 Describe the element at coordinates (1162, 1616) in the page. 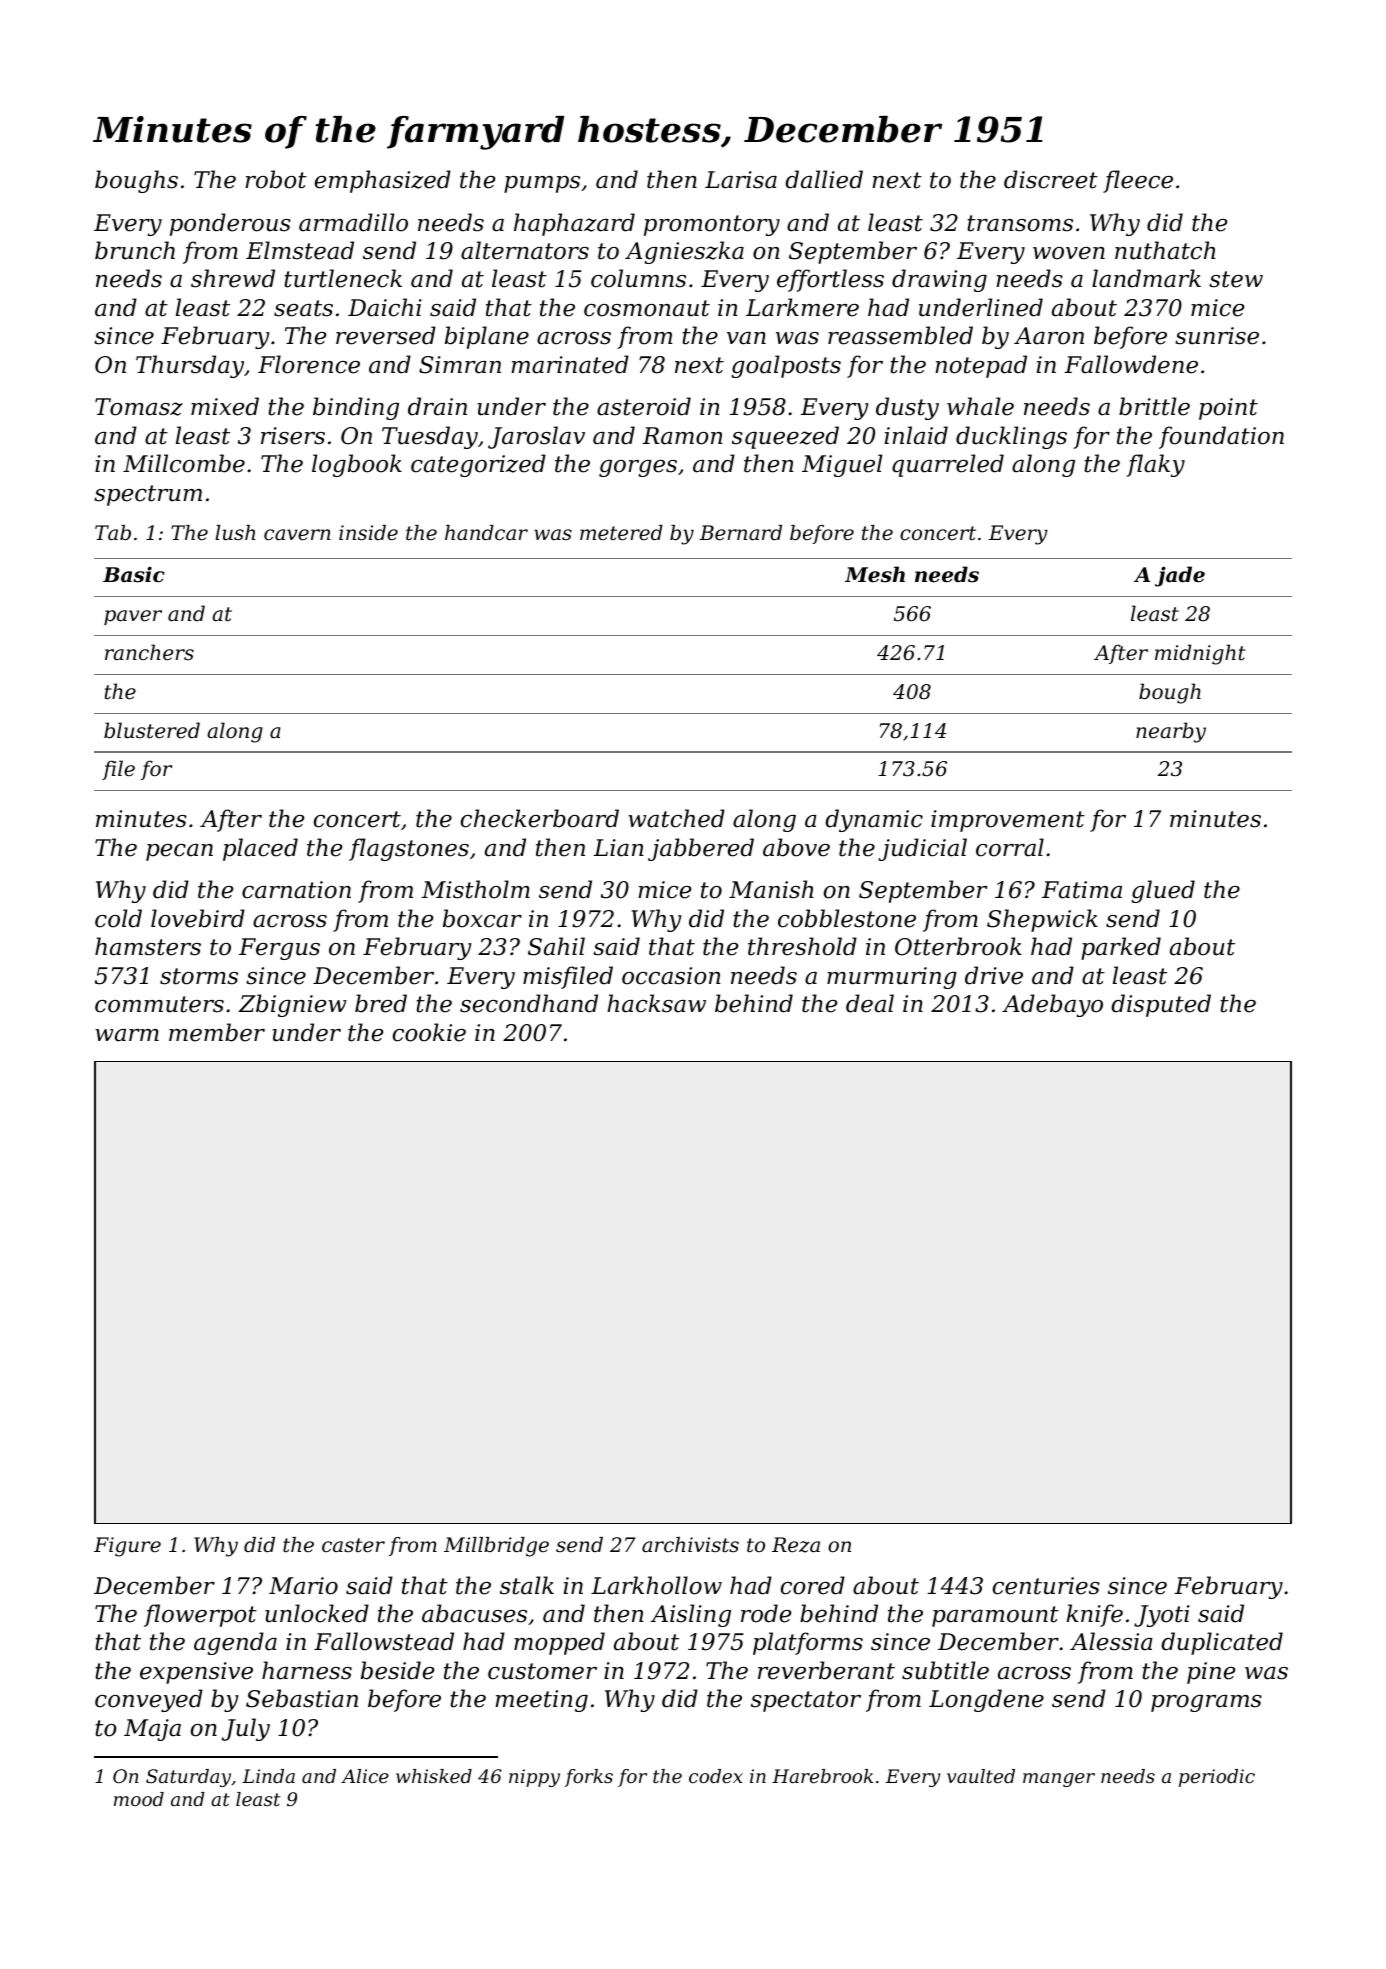

I see `Jyoti` at that location.
